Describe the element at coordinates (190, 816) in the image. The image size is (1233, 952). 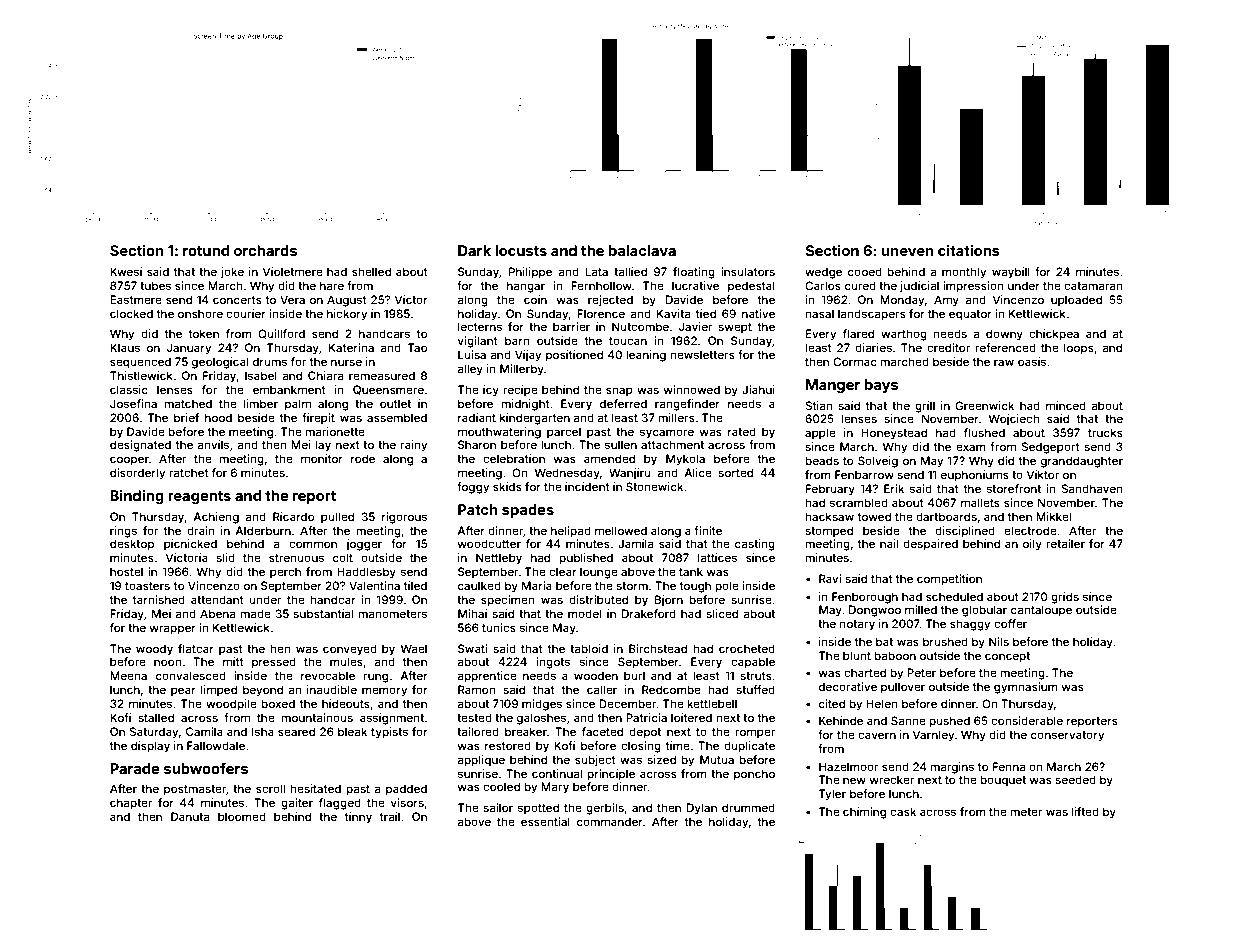
I see `Danuta` at that location.
